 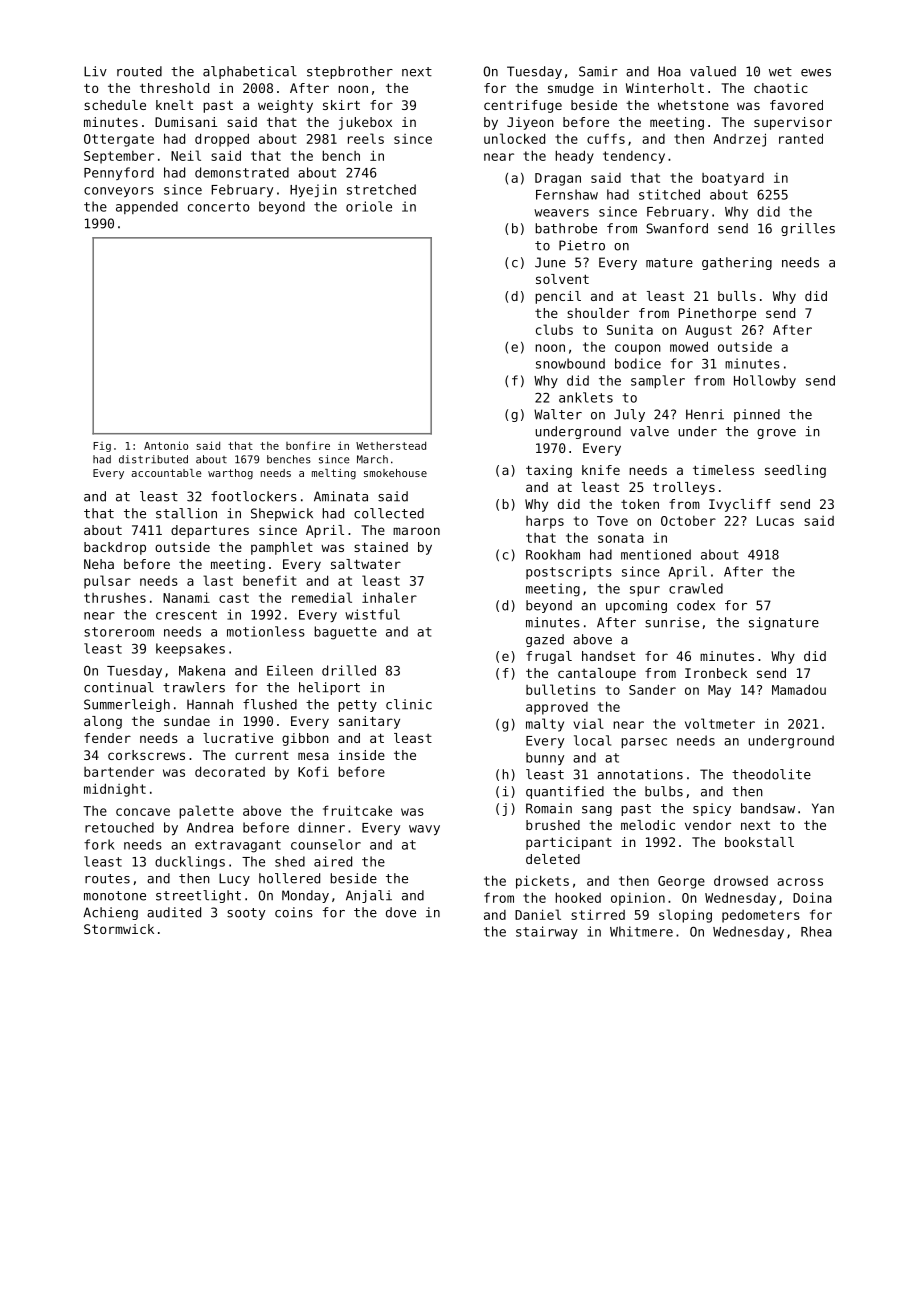 What do you see at coordinates (554, 329) in the image?
I see `clubs` at bounding box center [554, 329].
